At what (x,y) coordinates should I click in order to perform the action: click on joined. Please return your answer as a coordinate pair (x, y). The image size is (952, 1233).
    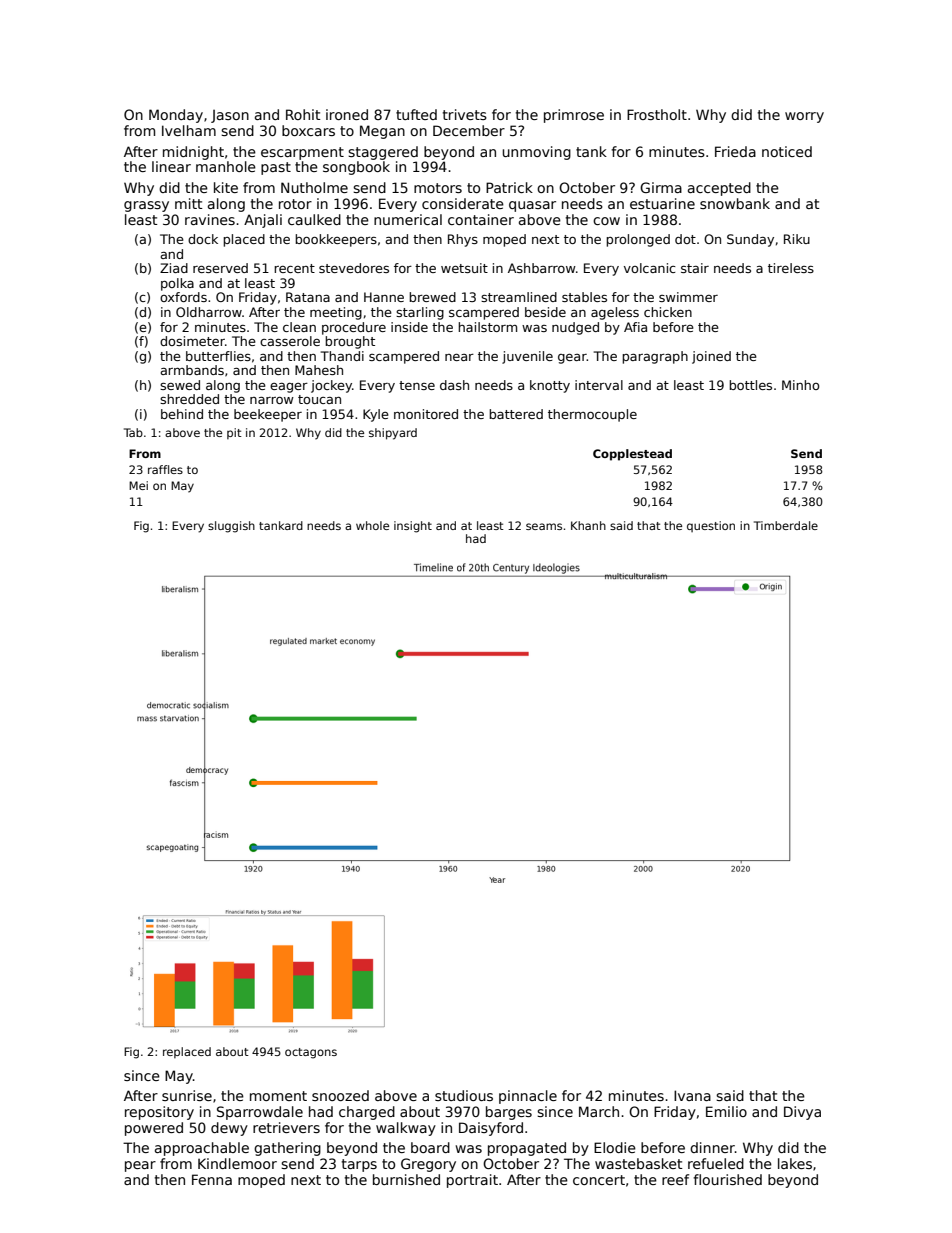
    Looking at the image, I should click on (711, 357).
